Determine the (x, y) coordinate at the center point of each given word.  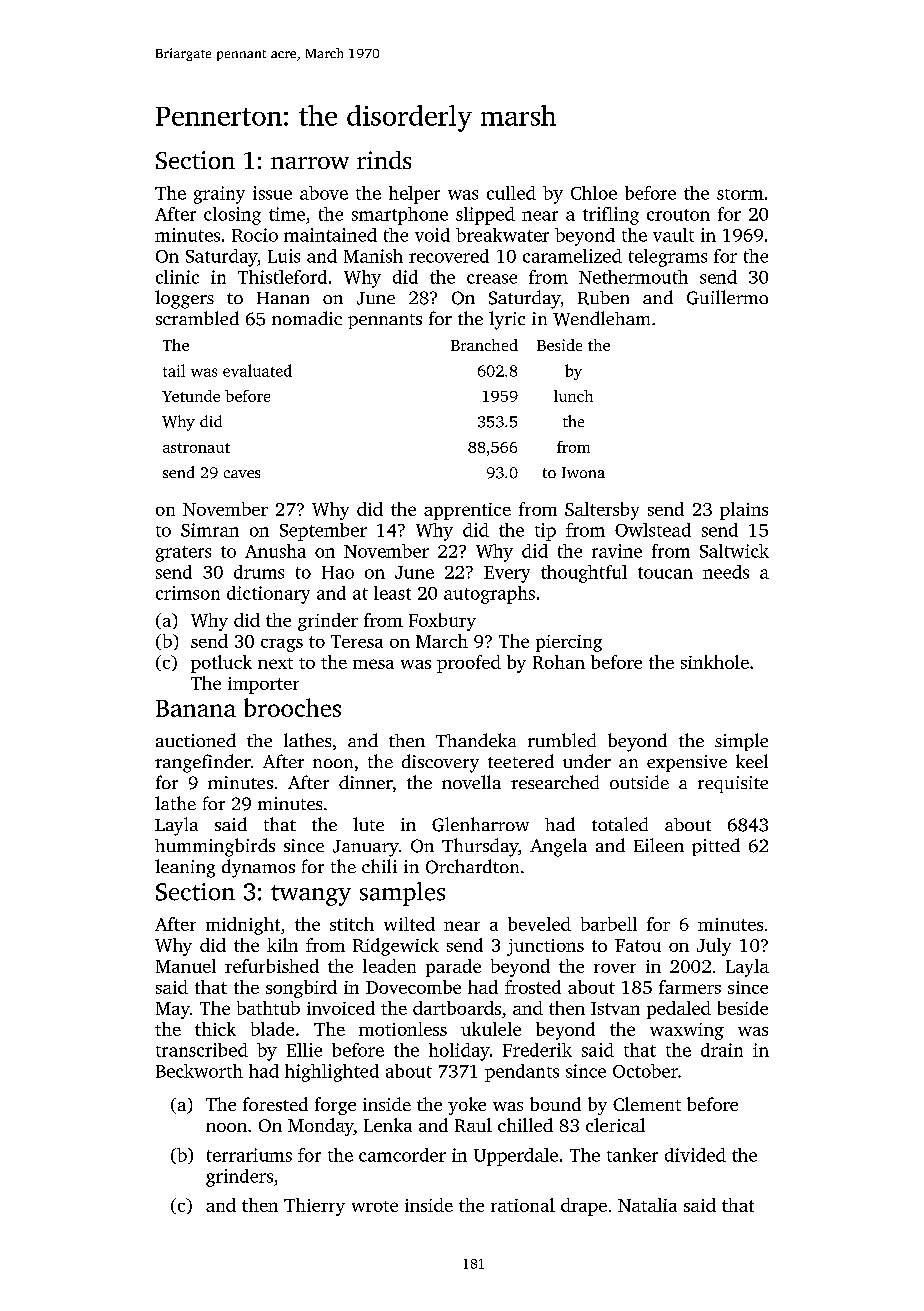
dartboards (457, 1008)
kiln (282, 945)
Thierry (314, 1207)
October (645, 1071)
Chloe (594, 193)
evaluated (257, 370)
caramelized (572, 256)
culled (511, 193)
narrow (310, 163)
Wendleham (601, 318)
